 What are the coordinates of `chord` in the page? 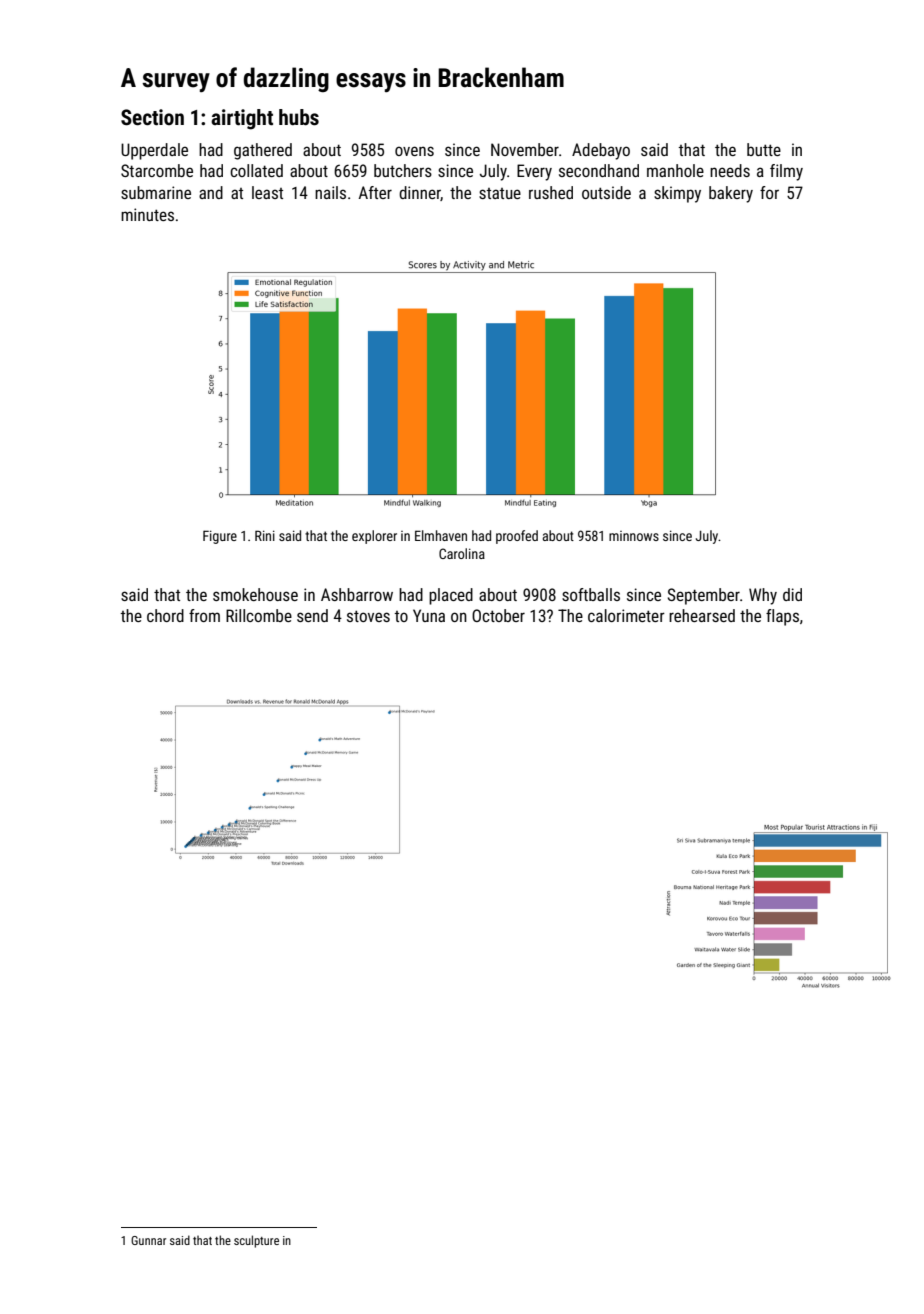 It's located at (165, 615).
